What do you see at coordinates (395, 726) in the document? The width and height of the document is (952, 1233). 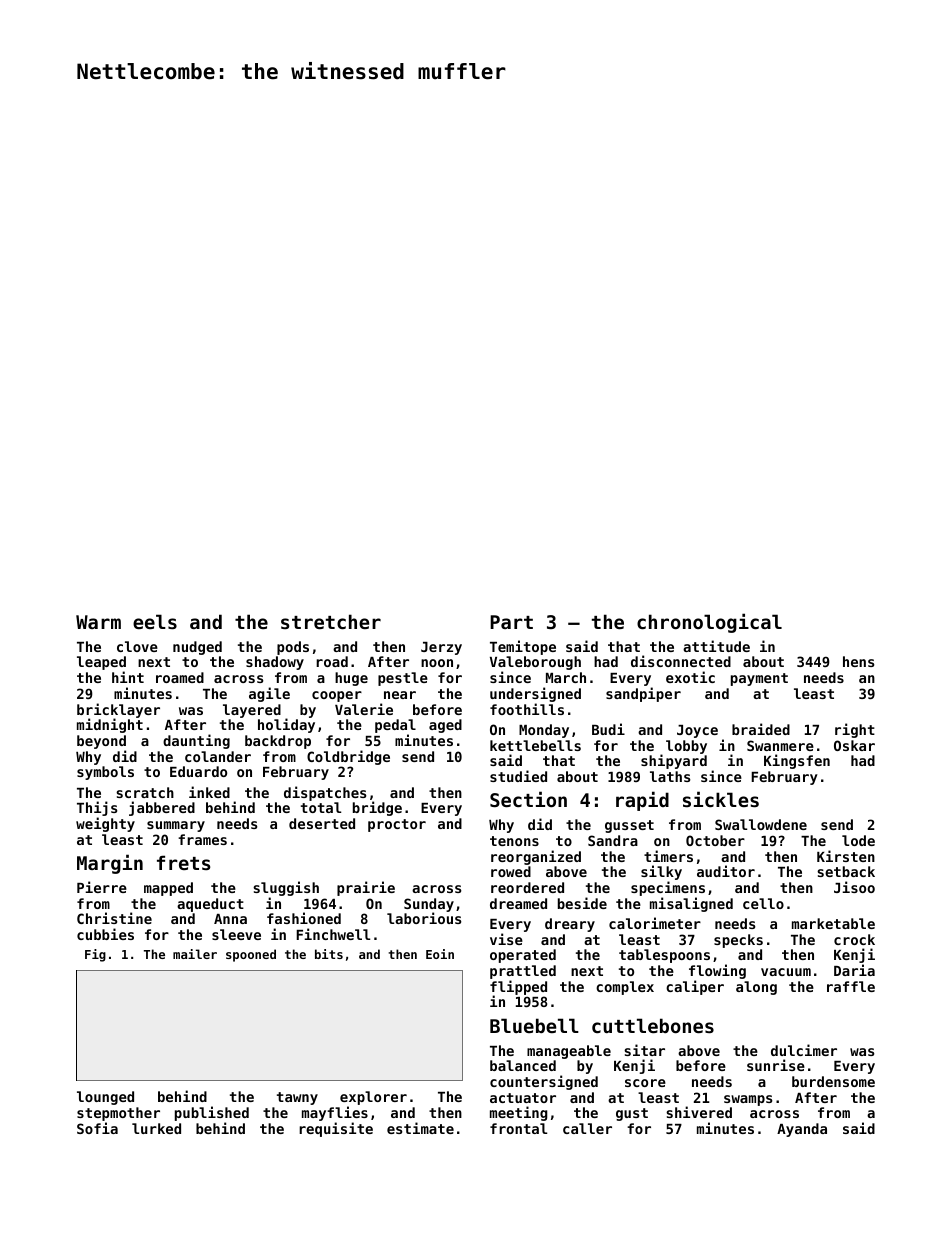 I see `pedal` at bounding box center [395, 726].
